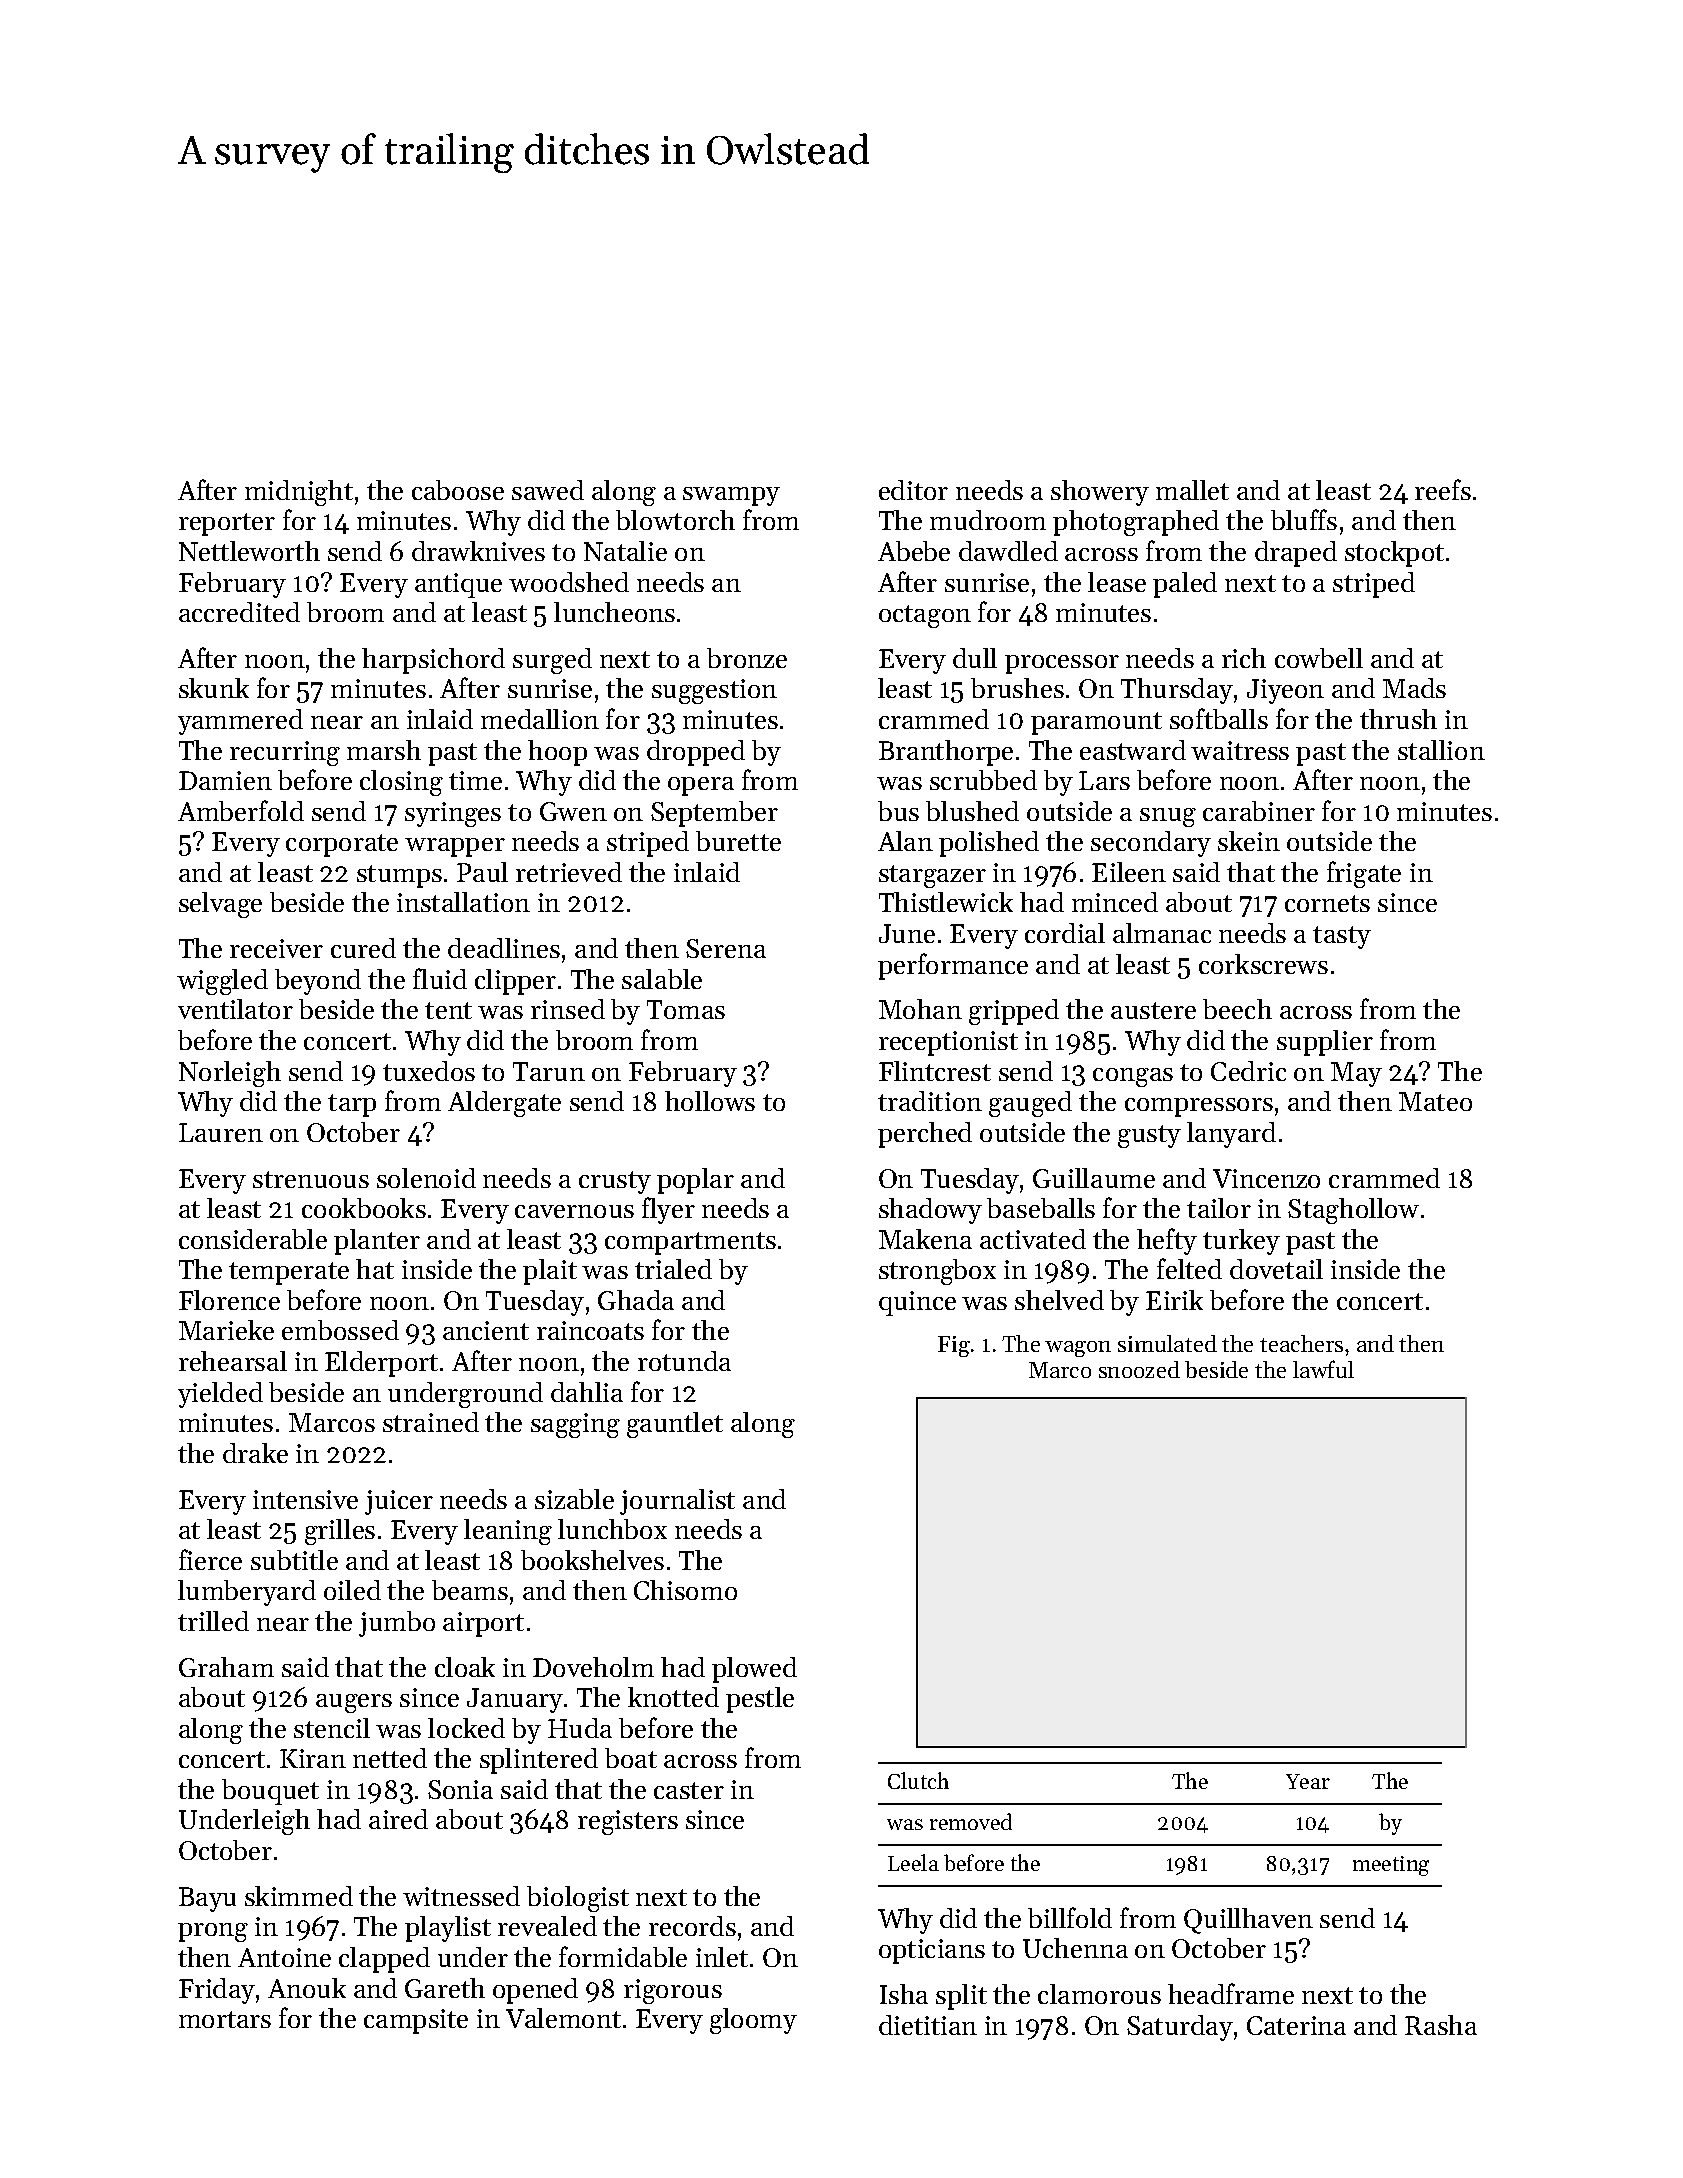  I want to click on accredited, so click(239, 612).
